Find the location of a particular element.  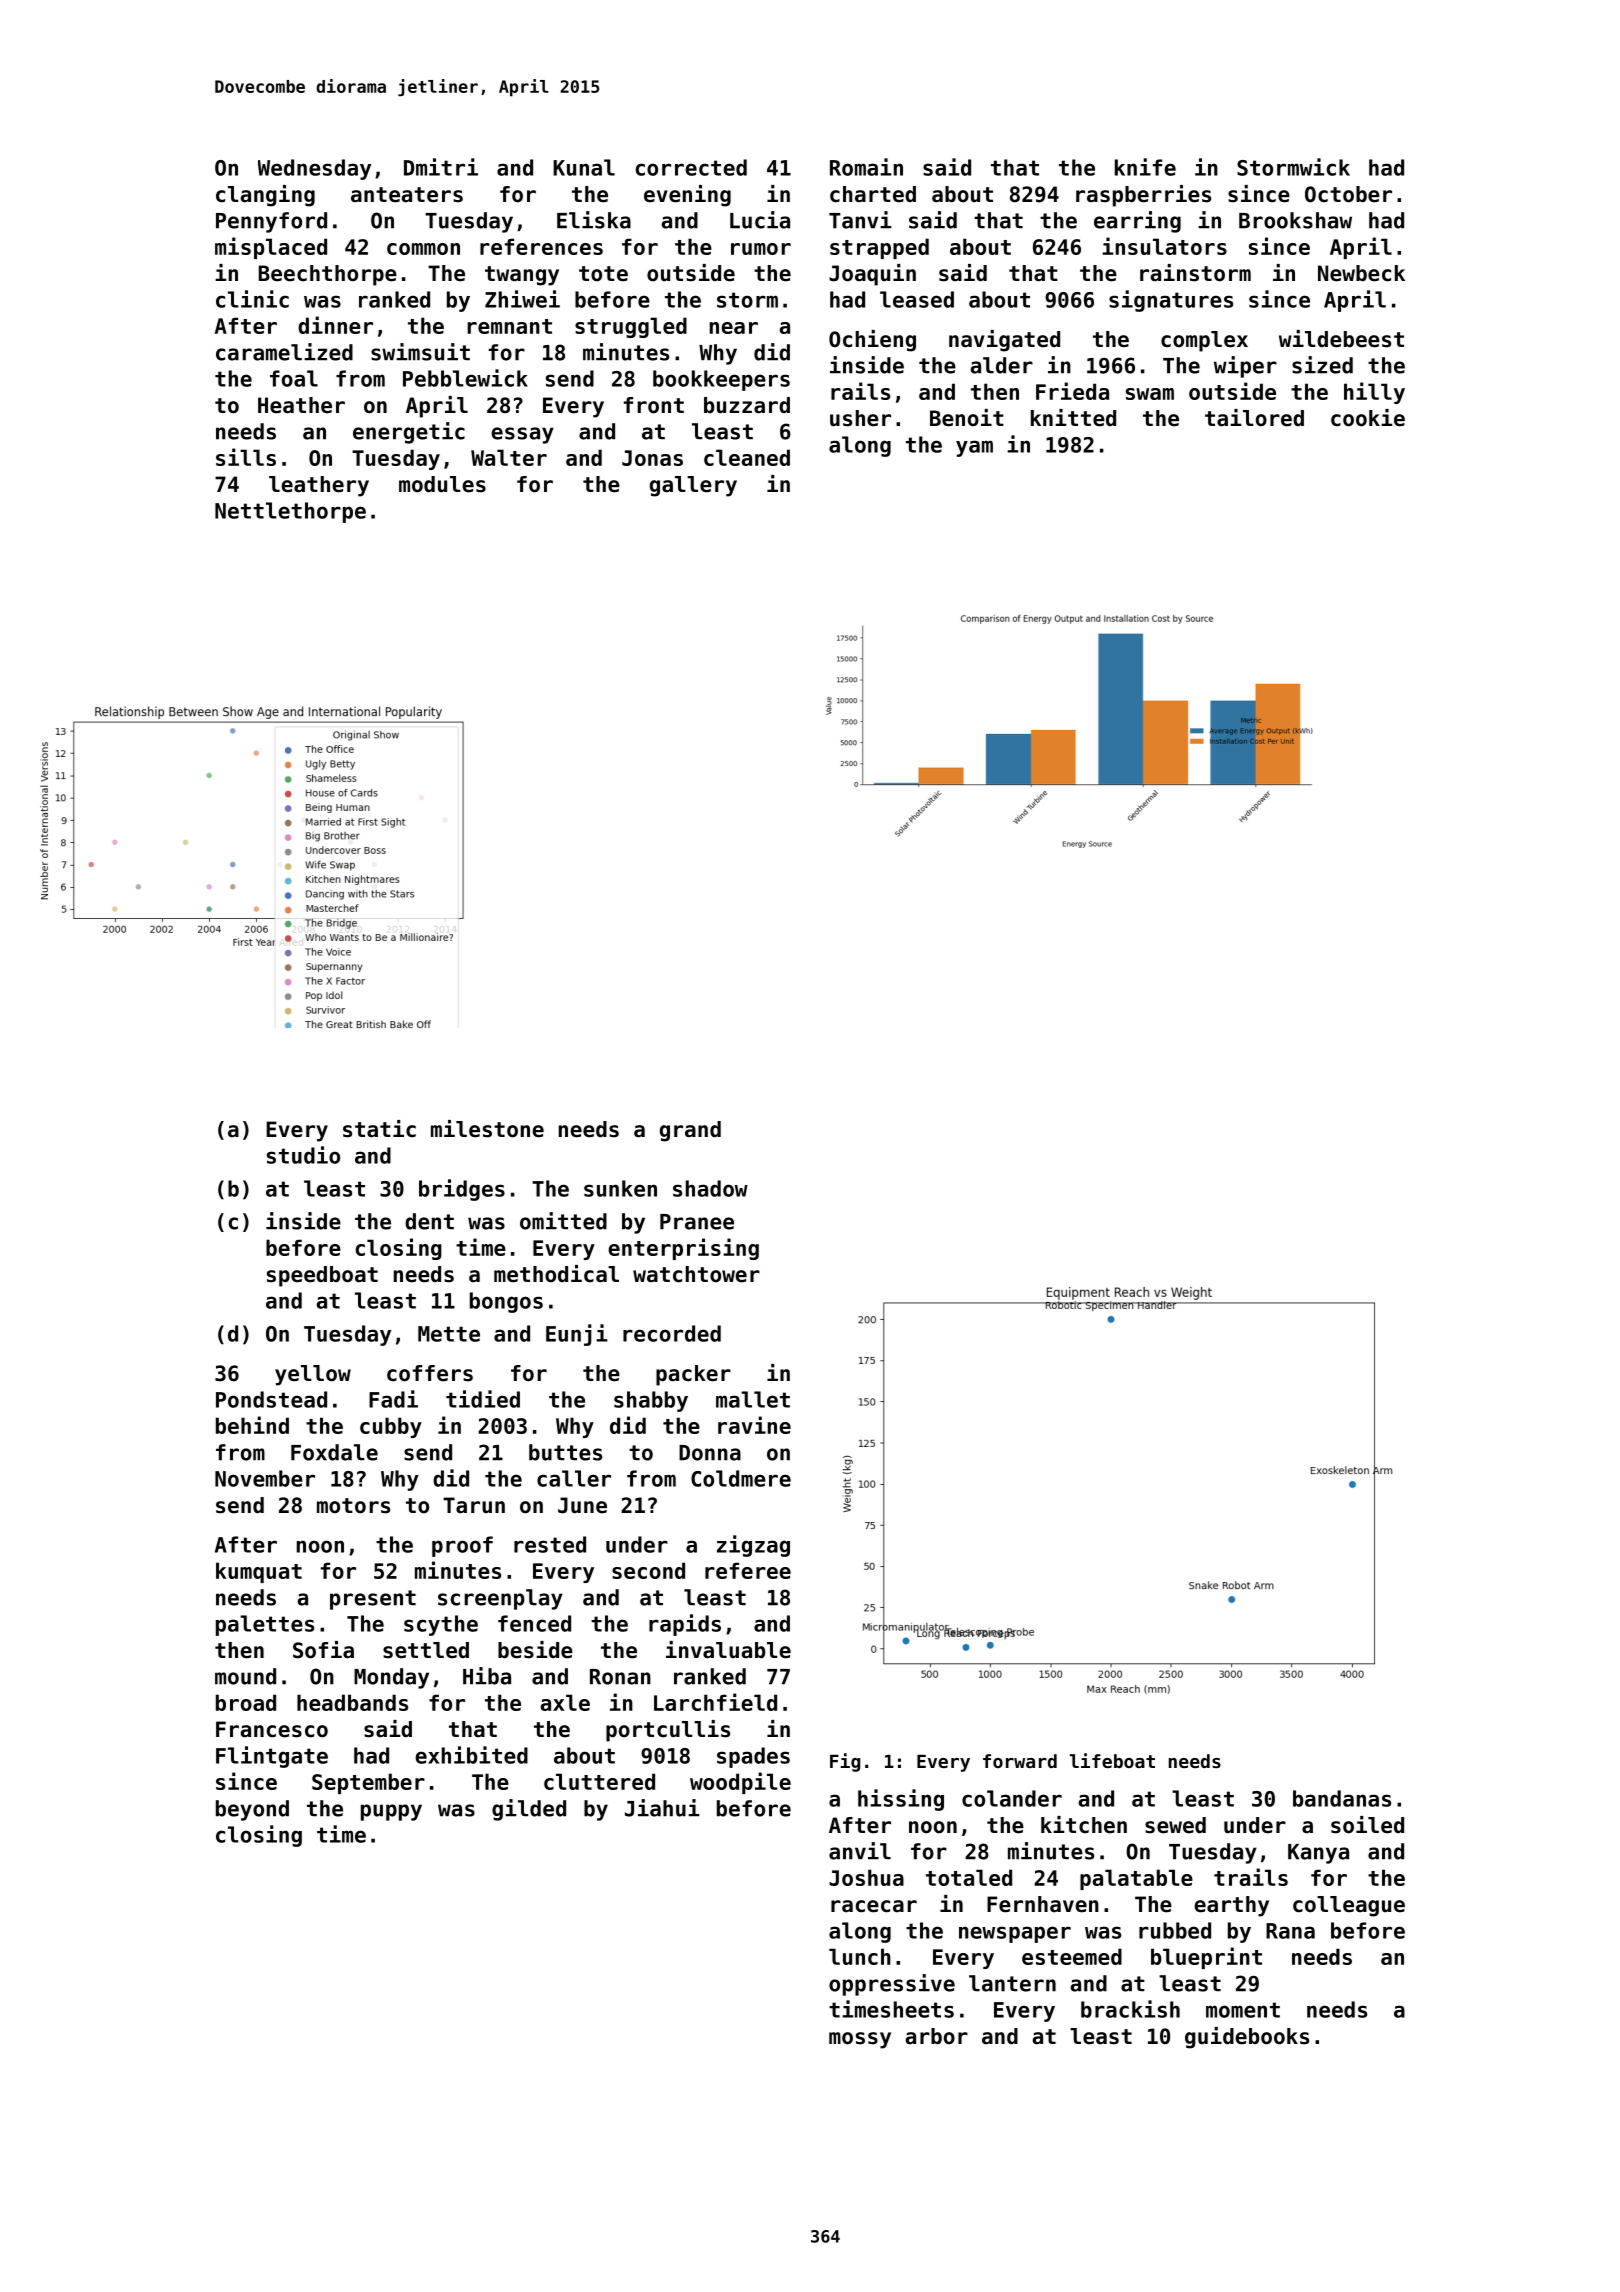

Romain is located at coordinates (866, 167).
